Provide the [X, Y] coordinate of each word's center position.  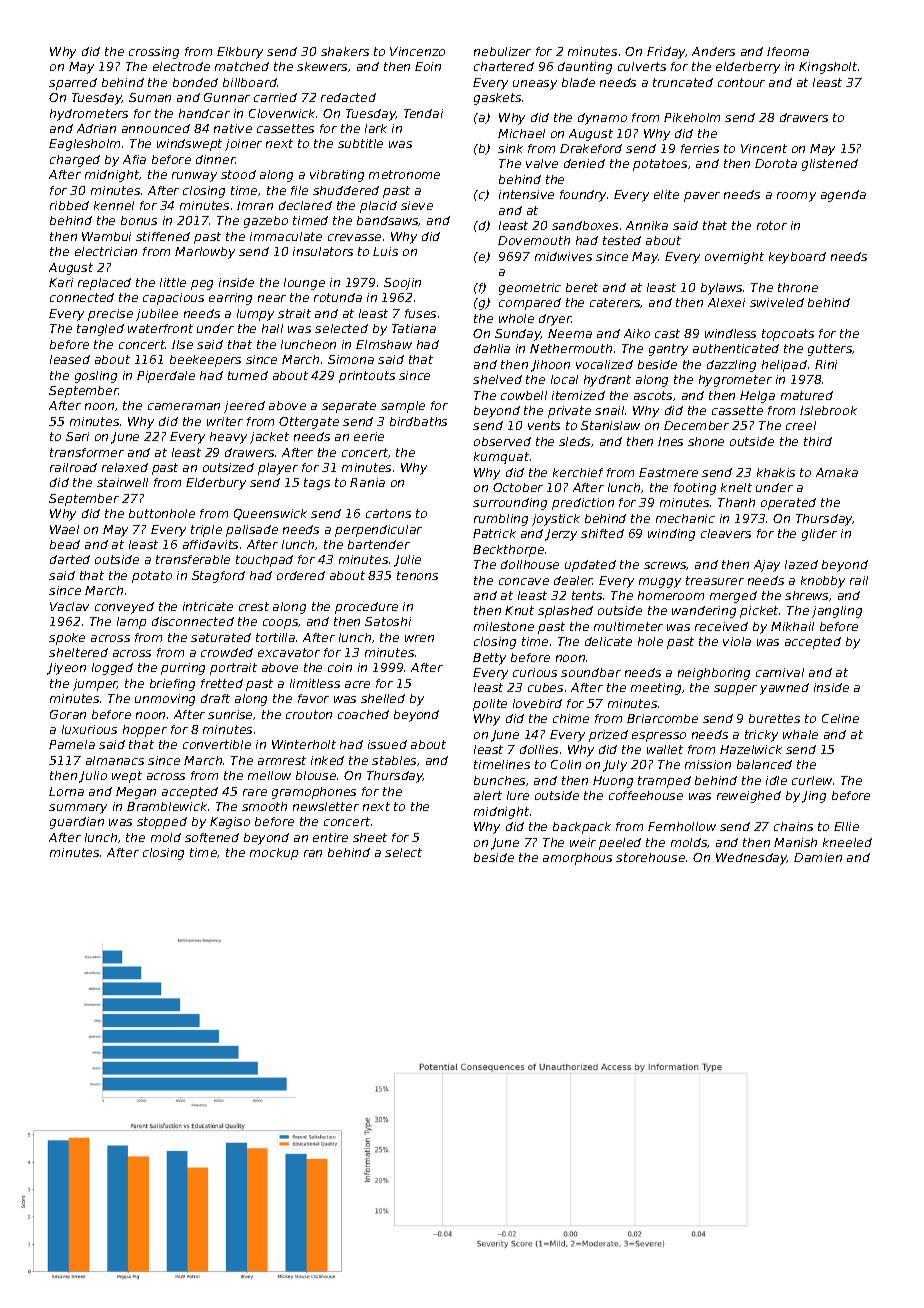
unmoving [165, 700]
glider [819, 535]
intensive [526, 194]
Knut [519, 610]
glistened [830, 165]
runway [194, 177]
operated [788, 504]
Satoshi [388, 621]
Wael [64, 529]
